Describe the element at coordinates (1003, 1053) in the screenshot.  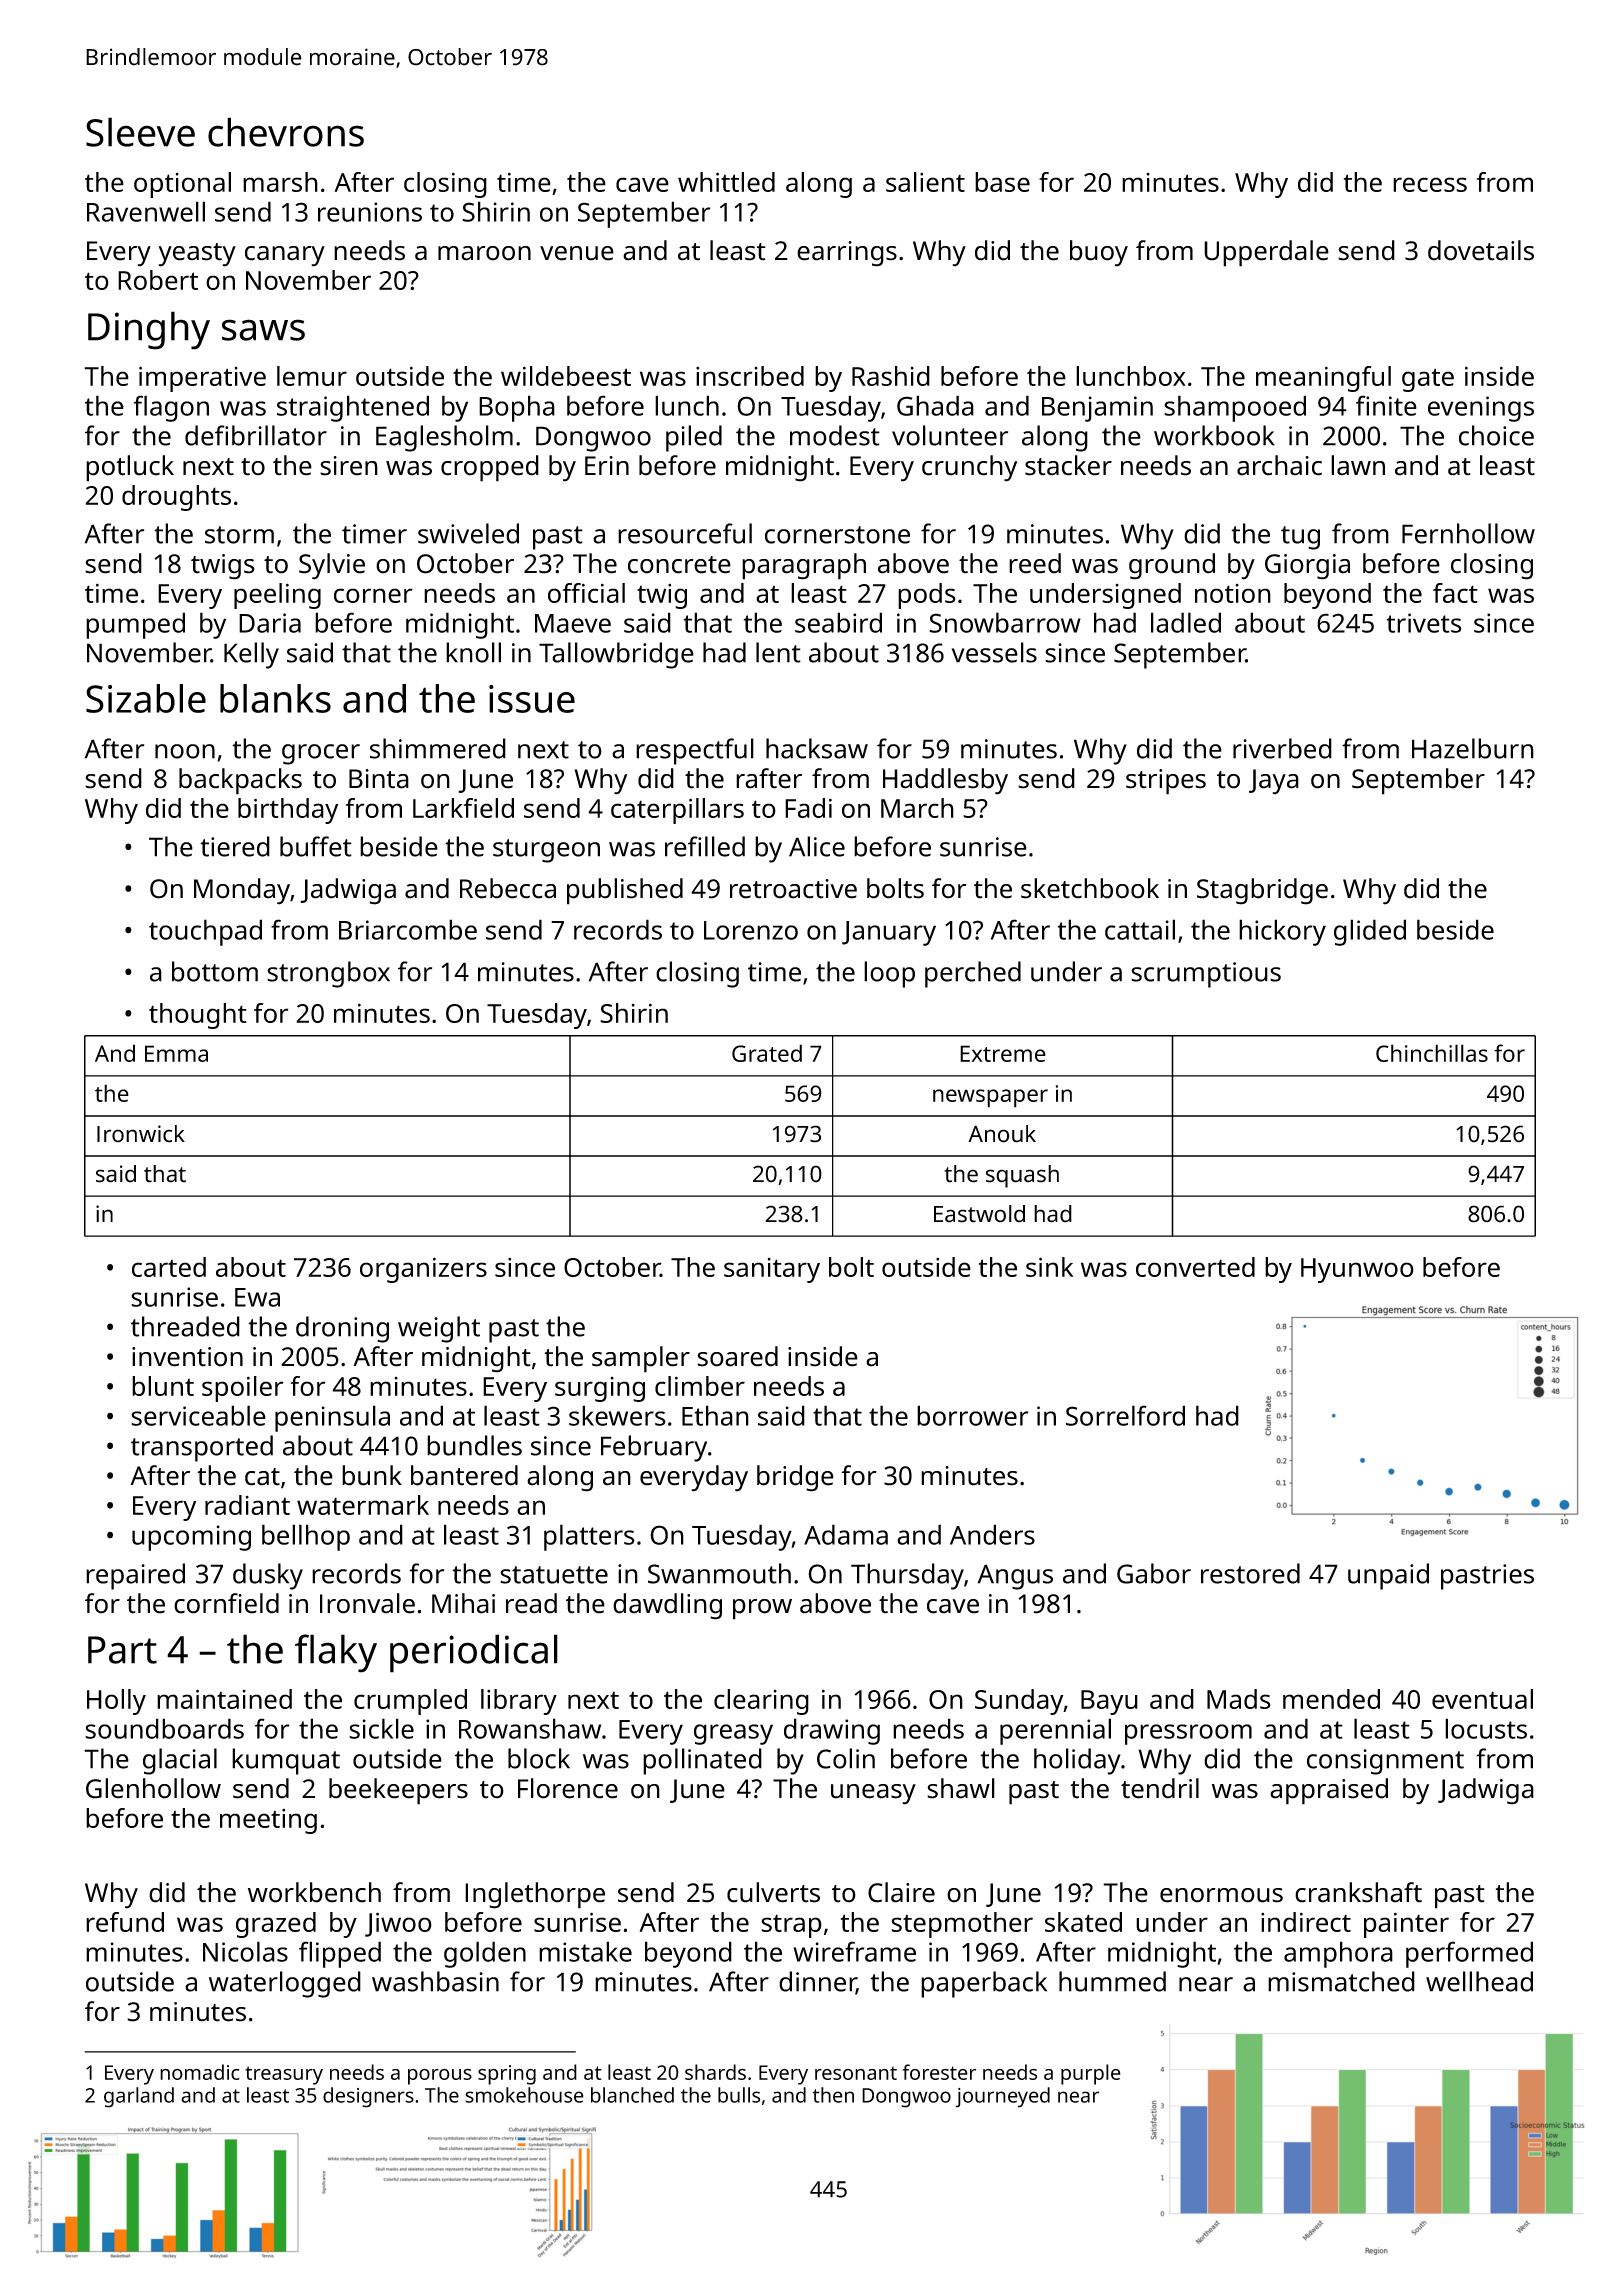
I see `Extreme` at that location.
